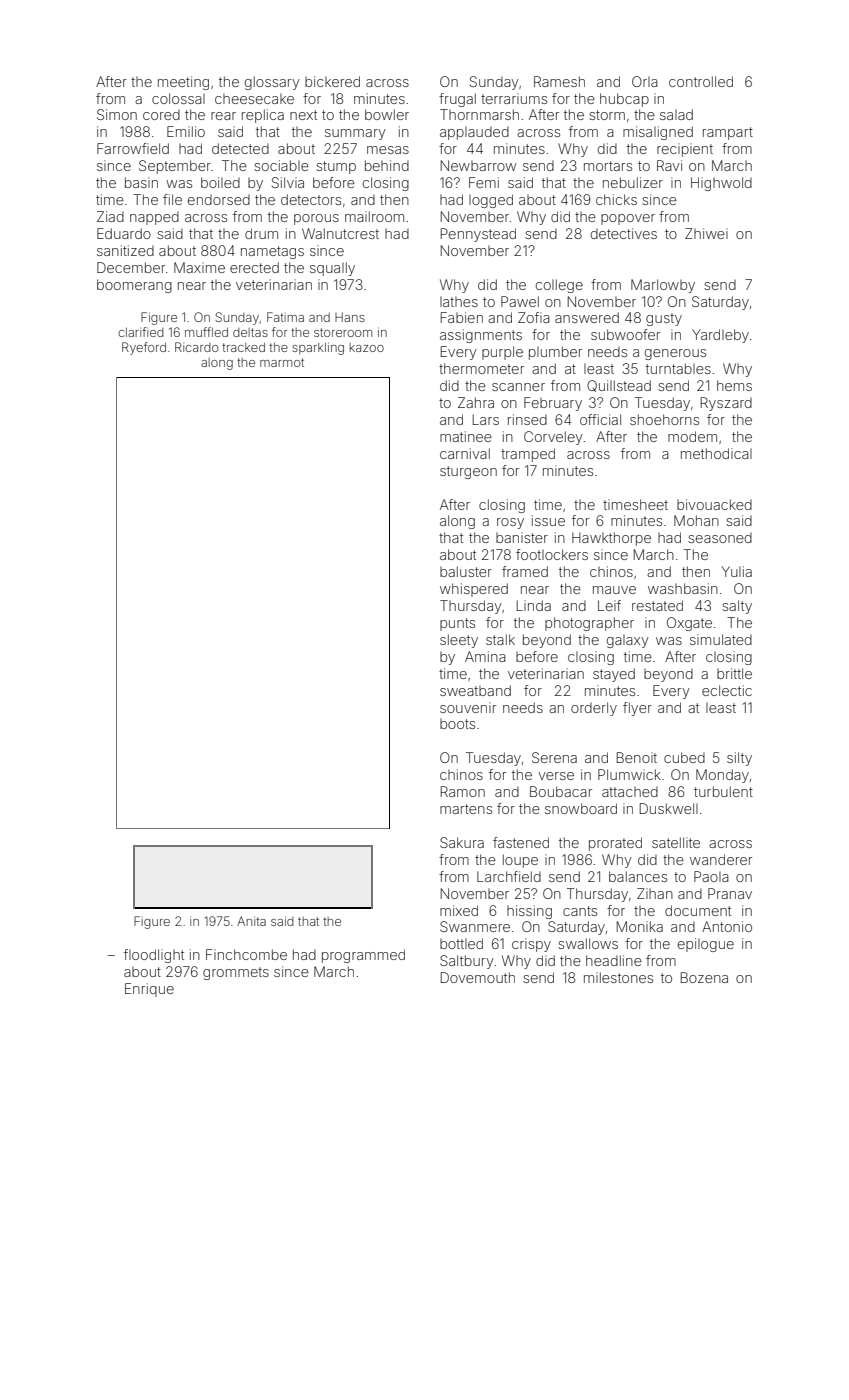  I want to click on sleety, so click(459, 641).
